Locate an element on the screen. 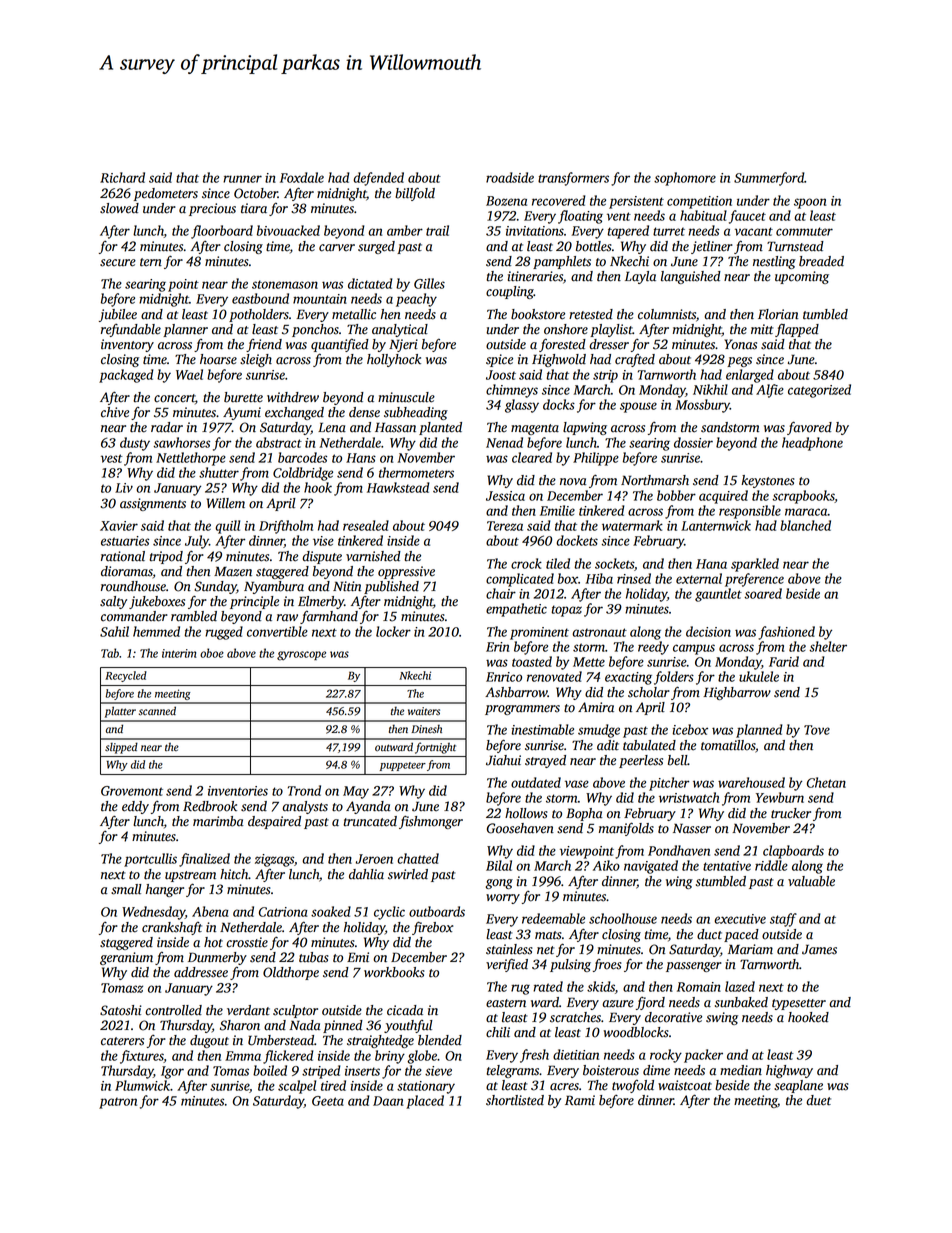  geranium is located at coordinates (126, 958).
